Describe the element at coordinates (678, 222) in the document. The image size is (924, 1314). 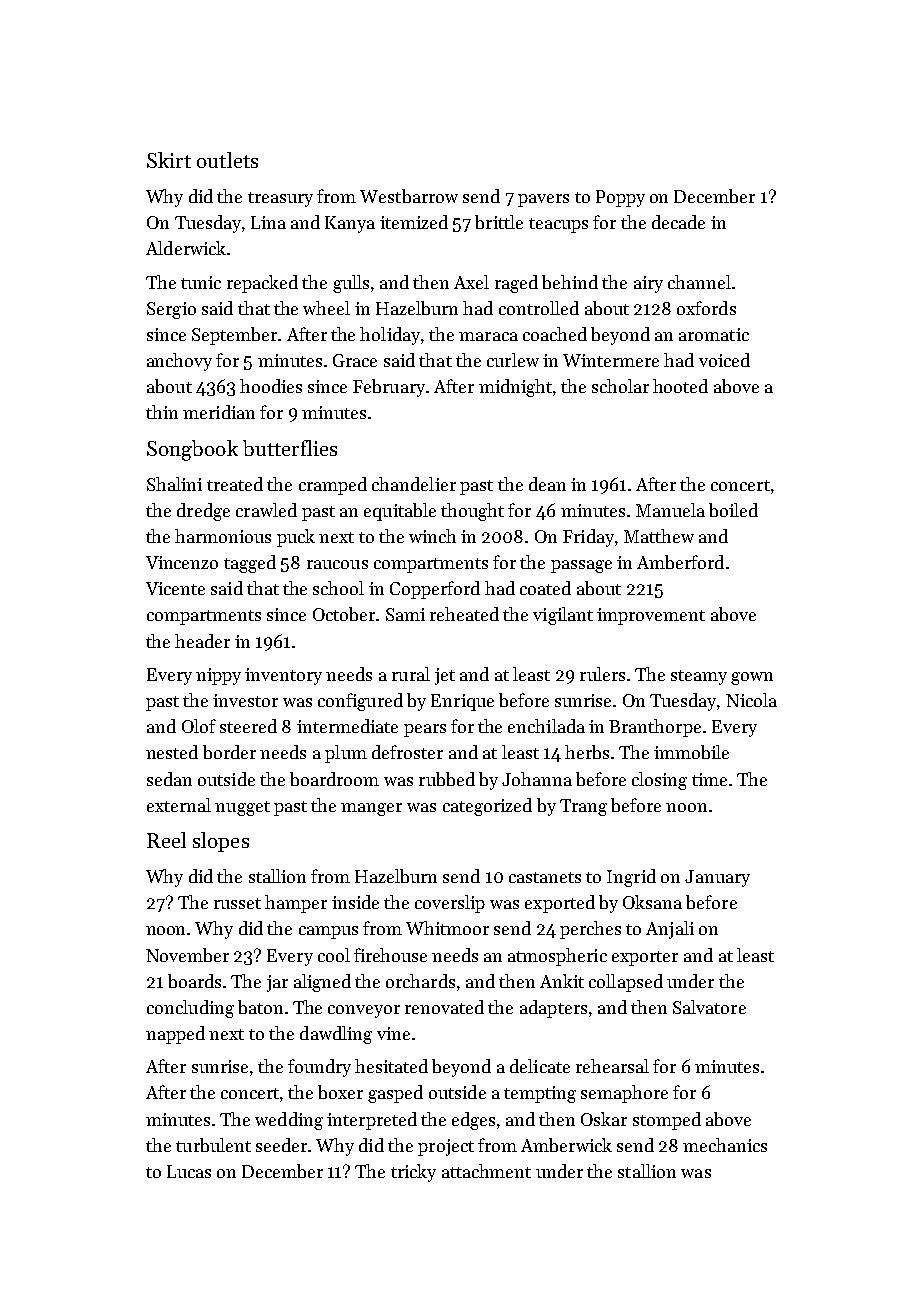
I see `decade` at that location.
